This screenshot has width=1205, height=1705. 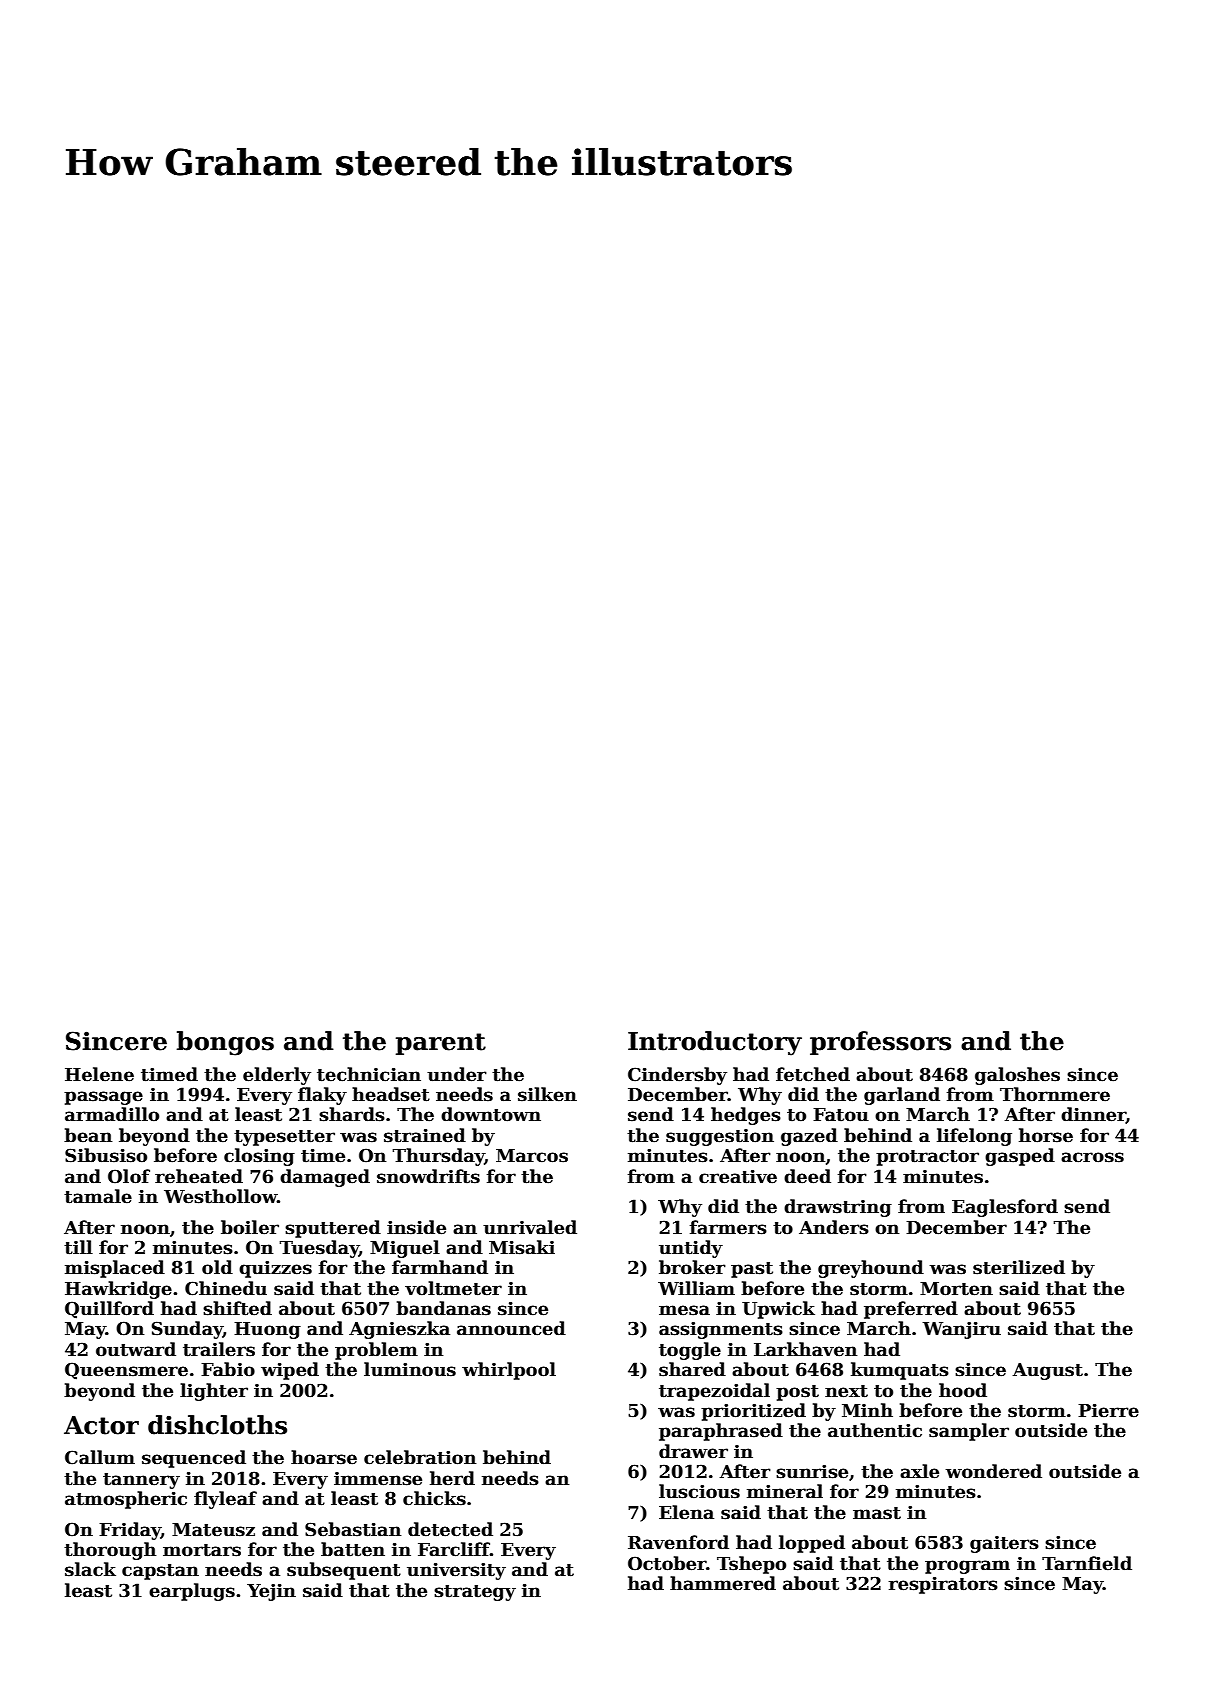 What do you see at coordinates (290, 1371) in the screenshot?
I see `wiped` at bounding box center [290, 1371].
